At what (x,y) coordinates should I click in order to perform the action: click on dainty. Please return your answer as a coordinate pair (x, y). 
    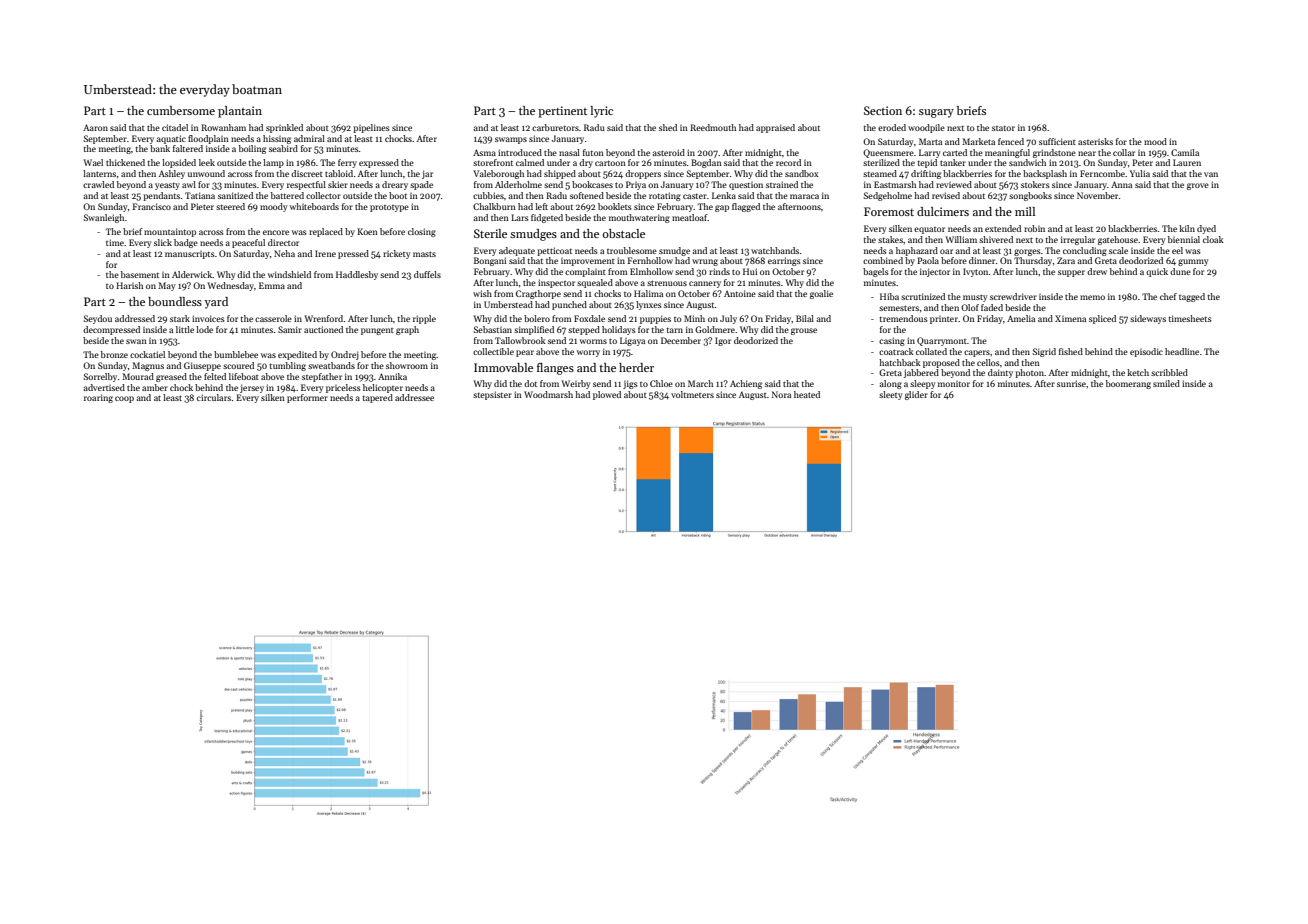
    Looking at the image, I should click on (1000, 373).
